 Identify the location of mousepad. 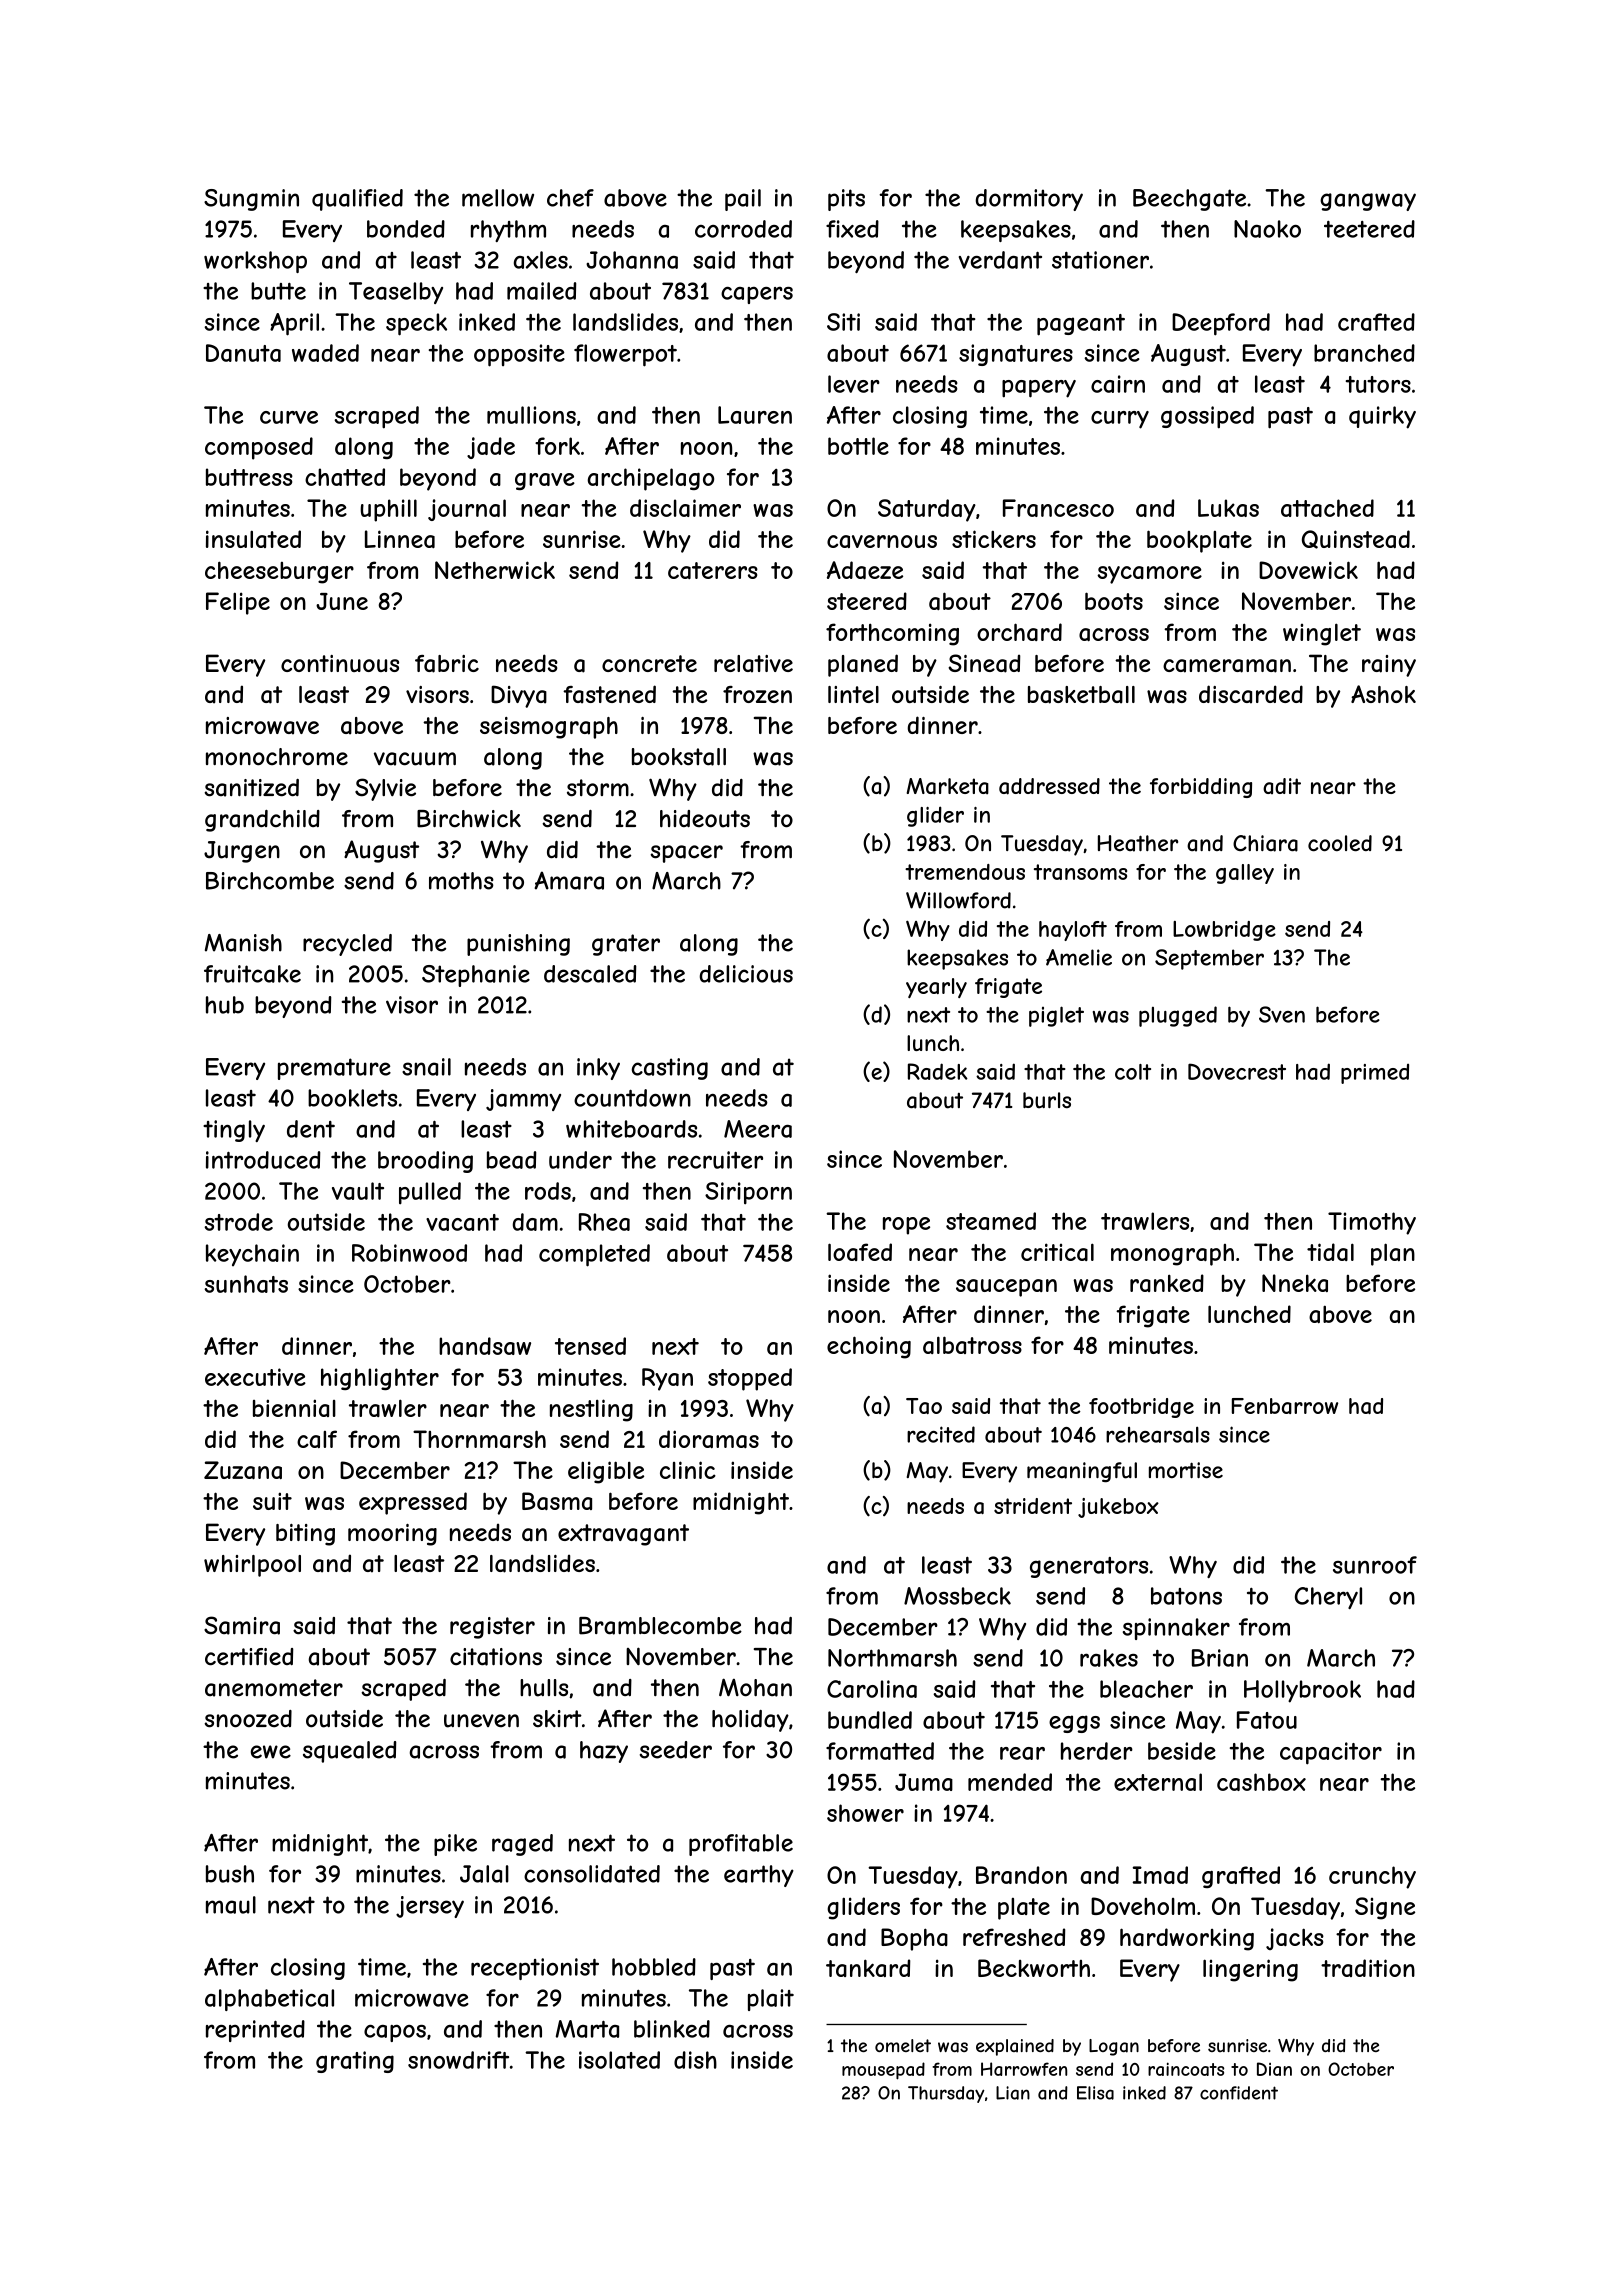
(883, 2071).
